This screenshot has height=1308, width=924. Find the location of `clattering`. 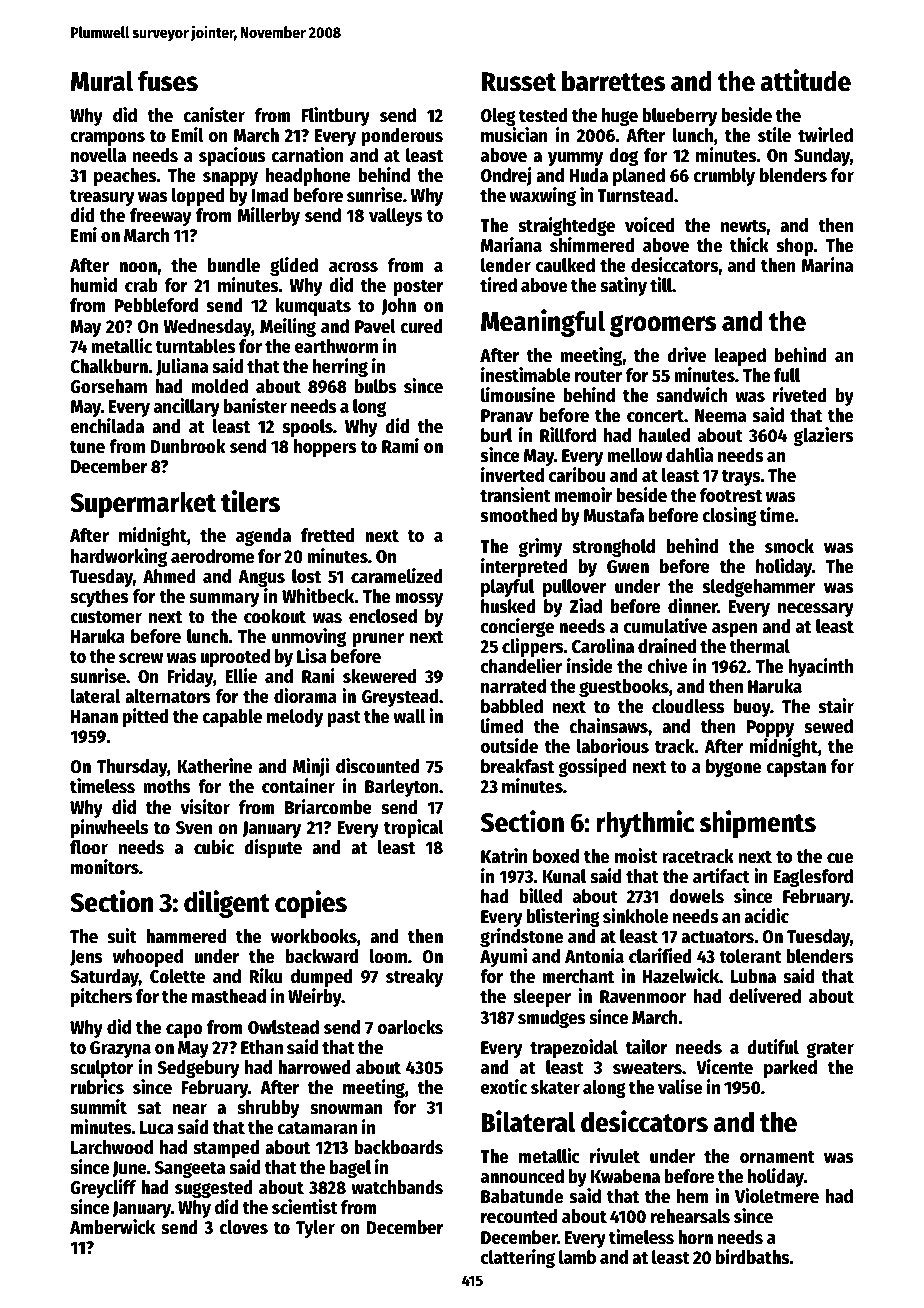

clattering is located at coordinates (518, 1258).
